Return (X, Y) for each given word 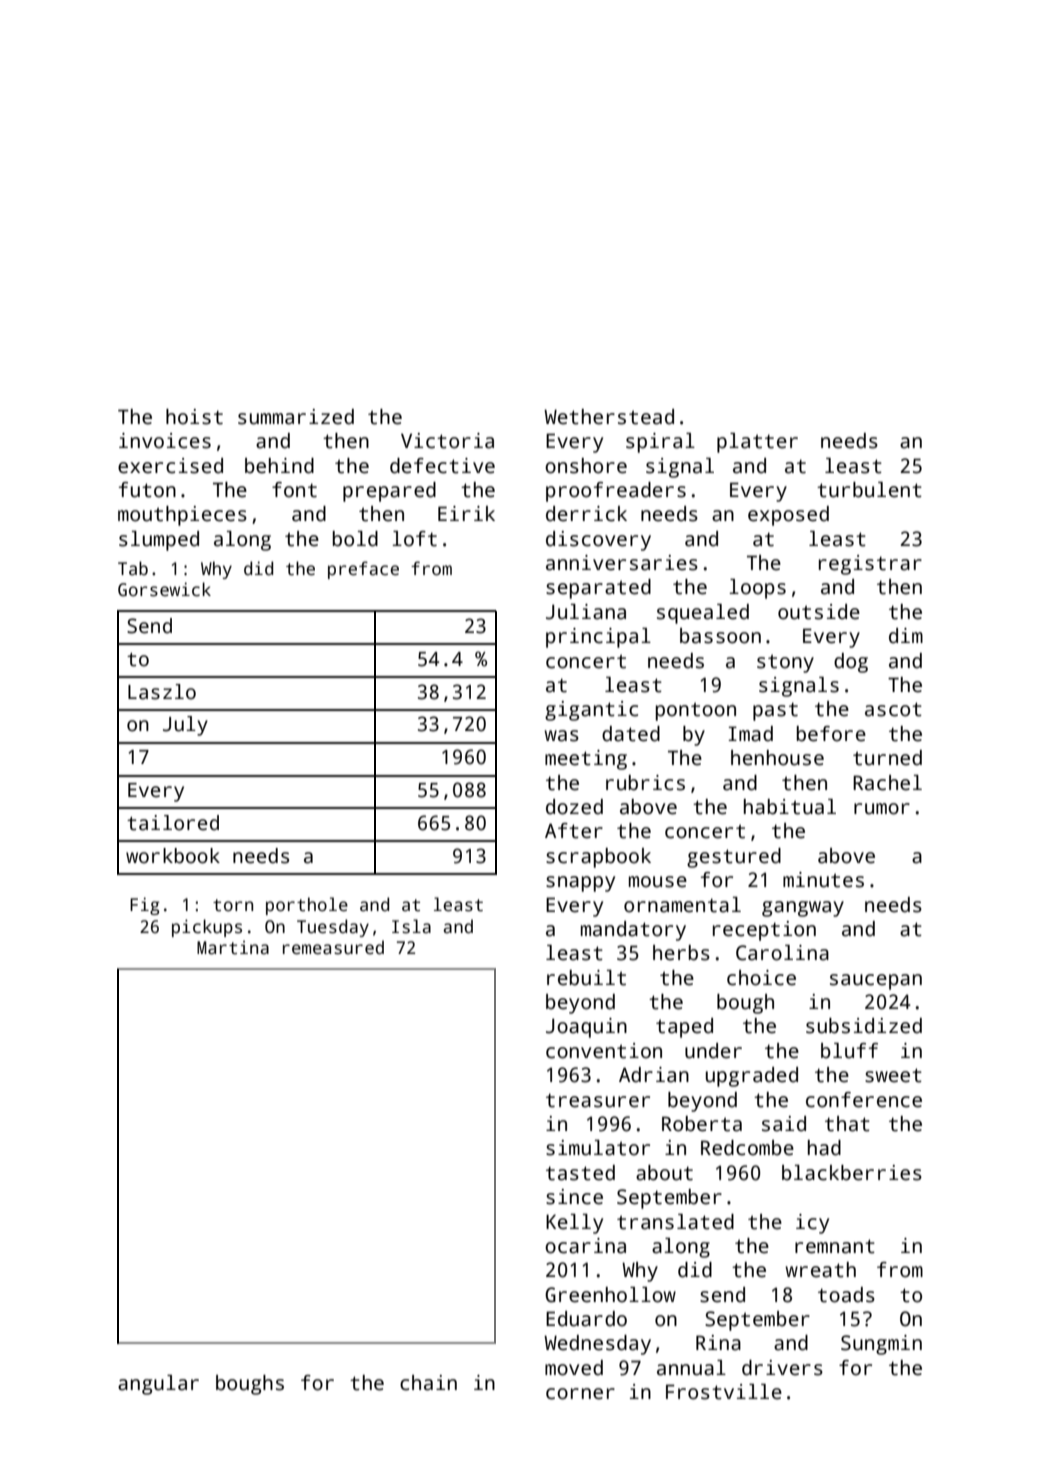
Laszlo (162, 692)
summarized (296, 417)
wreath (820, 1270)
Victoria (447, 441)
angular (158, 1385)
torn (233, 905)
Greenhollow (610, 1295)
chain (428, 1383)
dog (851, 663)
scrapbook (598, 858)
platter (757, 443)
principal (598, 638)
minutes (823, 880)
